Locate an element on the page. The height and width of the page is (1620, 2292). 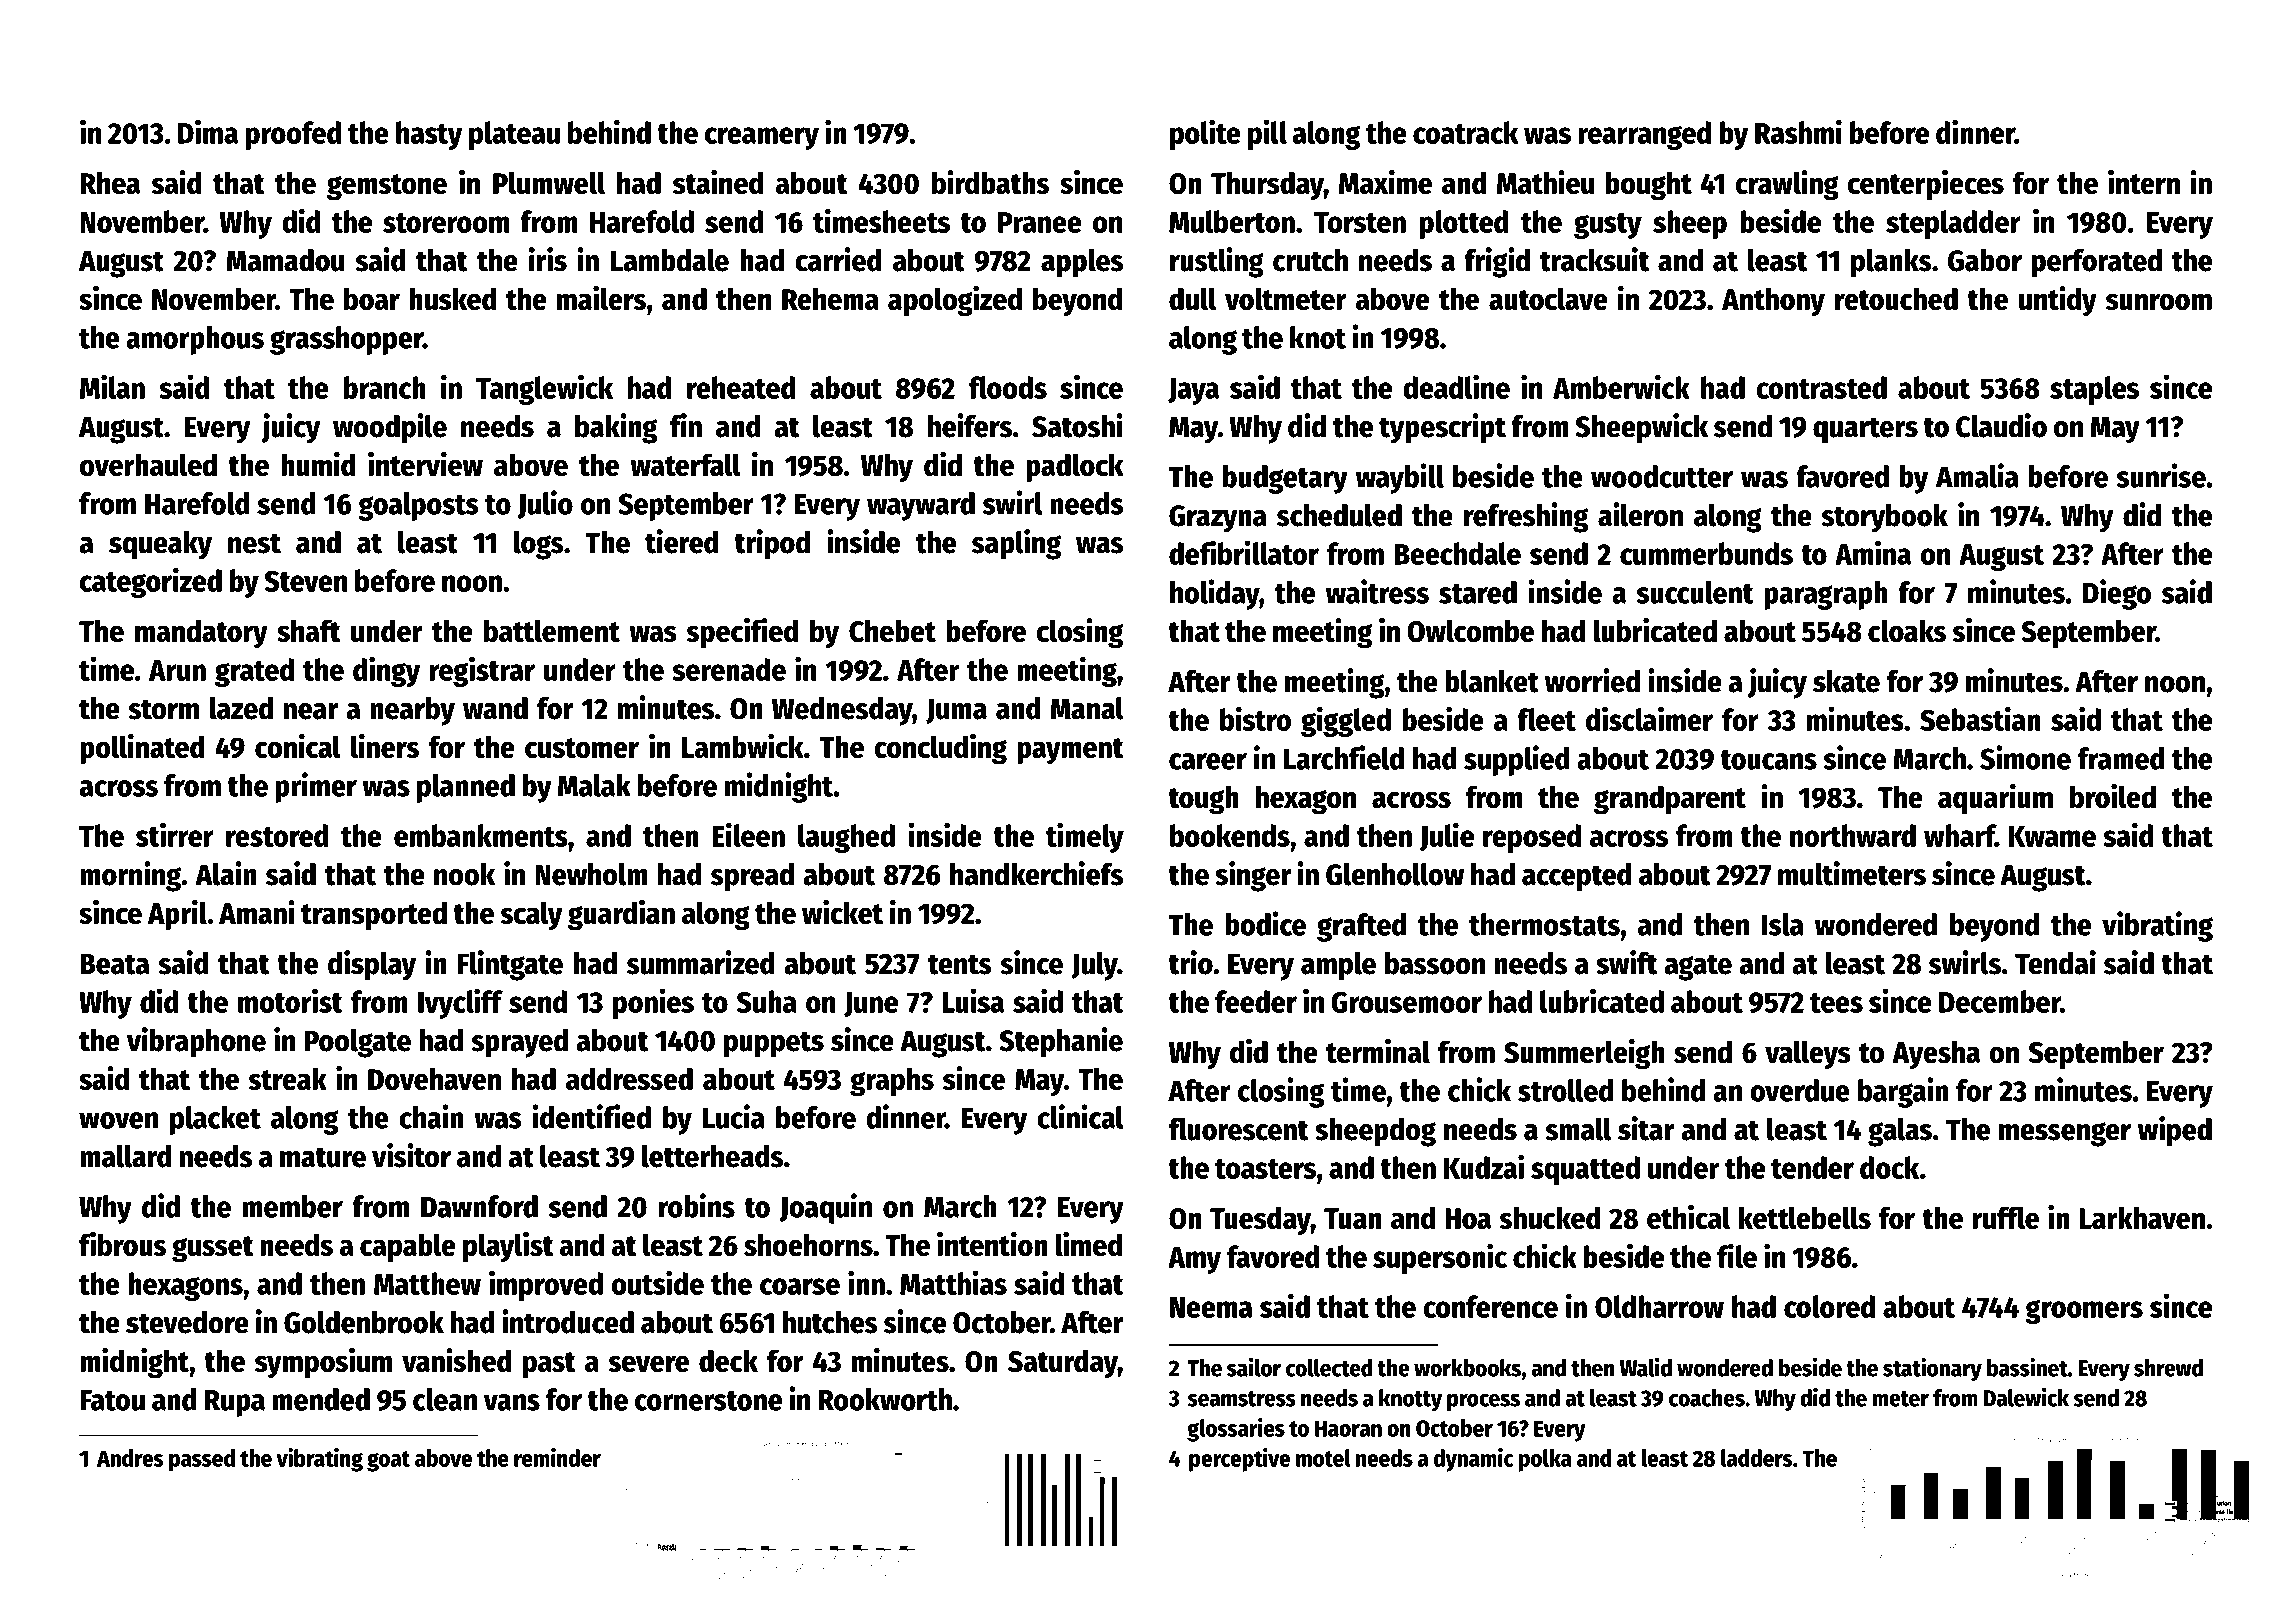
Rashmi is located at coordinates (1798, 132).
